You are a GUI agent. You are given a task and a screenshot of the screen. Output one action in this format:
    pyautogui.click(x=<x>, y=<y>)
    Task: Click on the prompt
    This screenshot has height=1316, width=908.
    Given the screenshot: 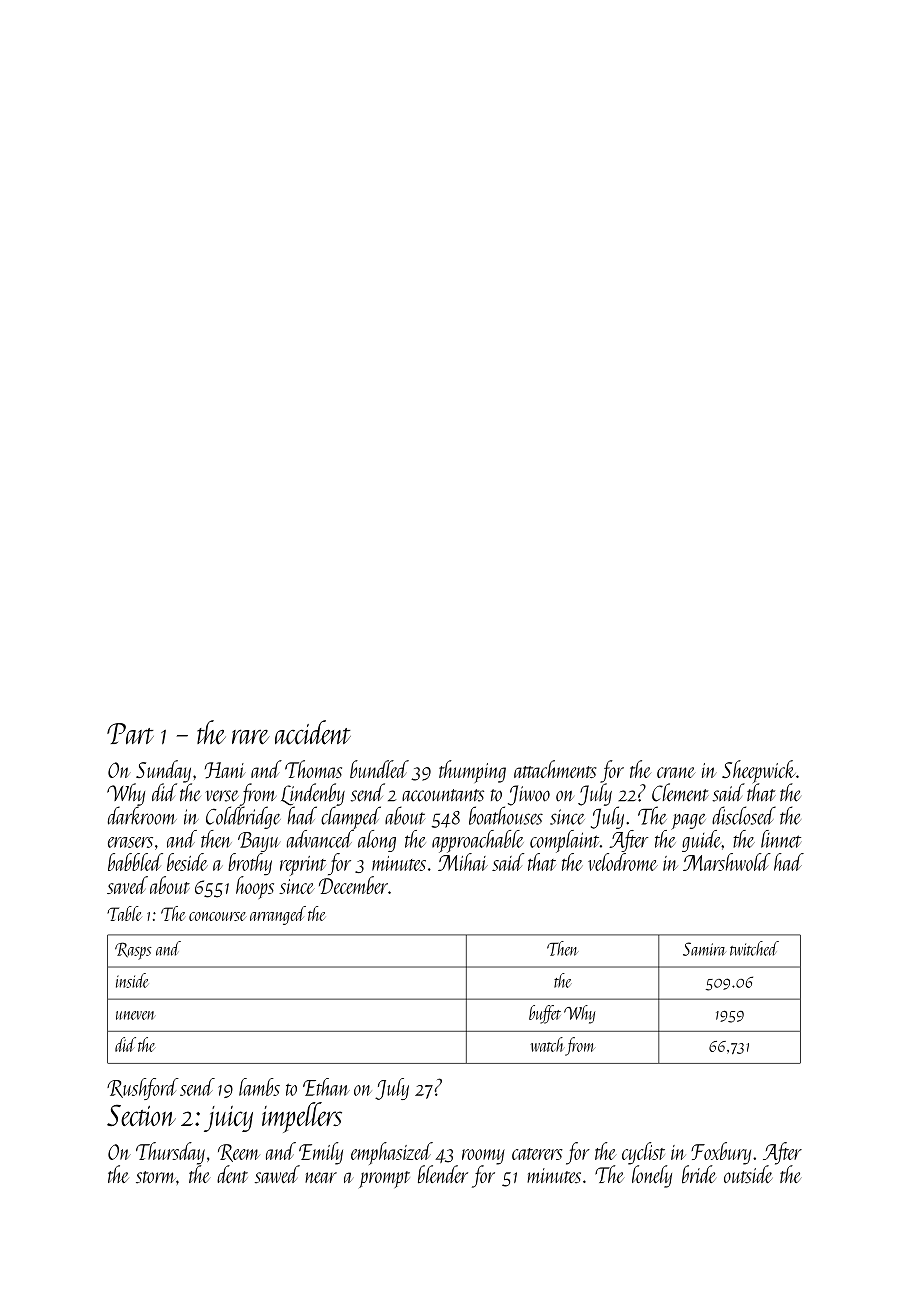 What is the action you would take?
    pyautogui.click(x=384, y=1179)
